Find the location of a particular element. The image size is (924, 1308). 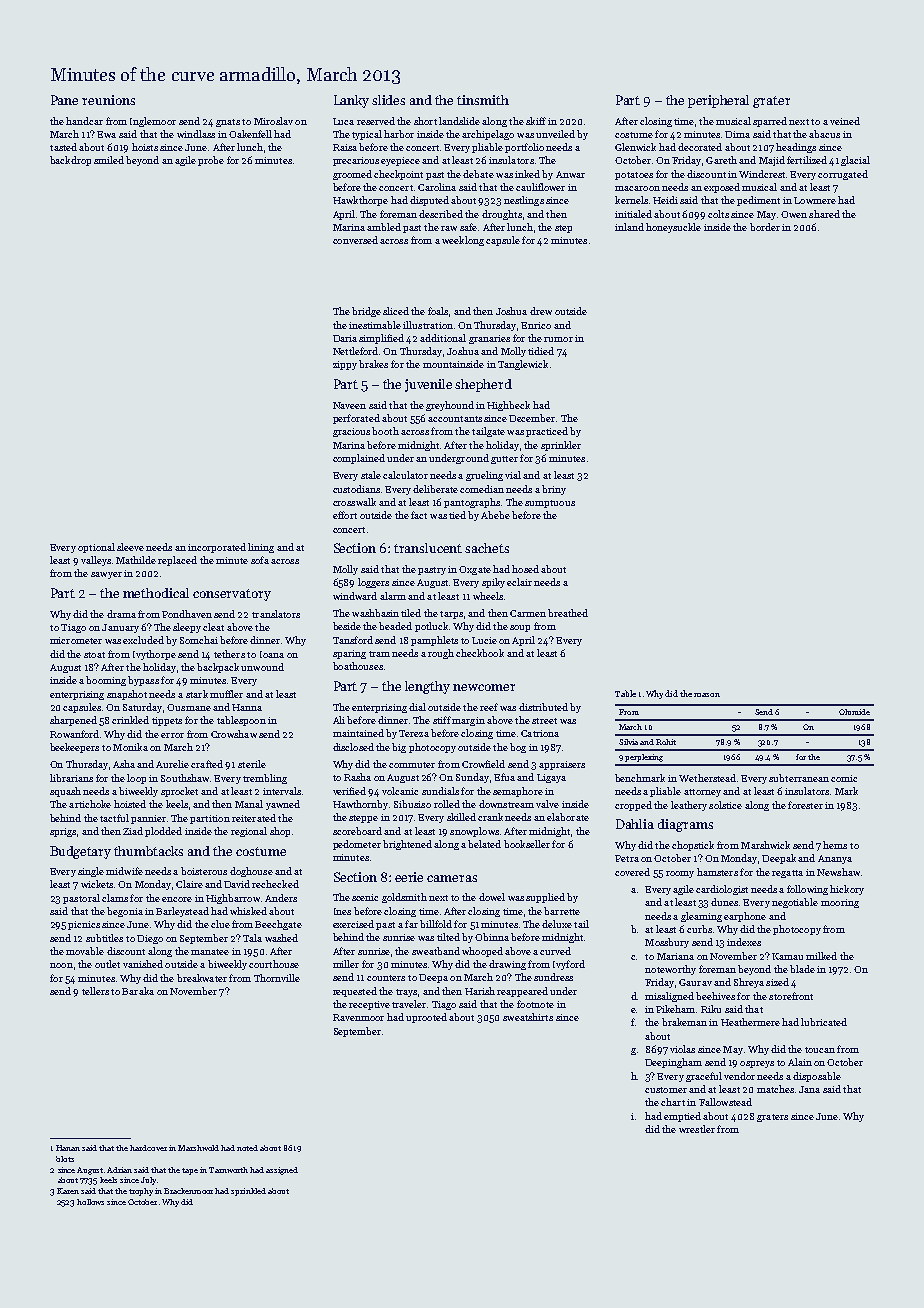

December is located at coordinates (532, 418).
